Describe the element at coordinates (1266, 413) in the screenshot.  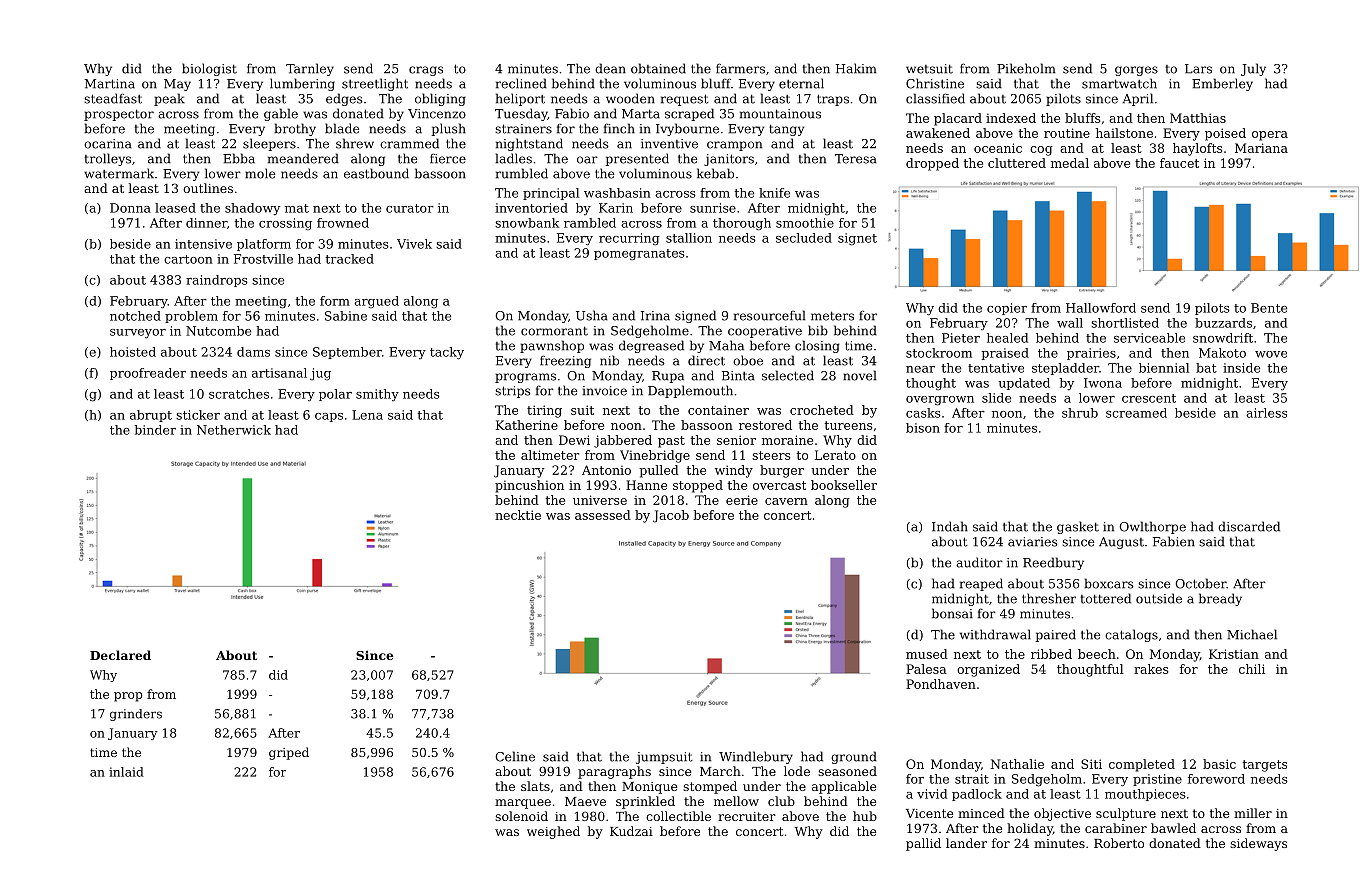
I see `airless` at that location.
